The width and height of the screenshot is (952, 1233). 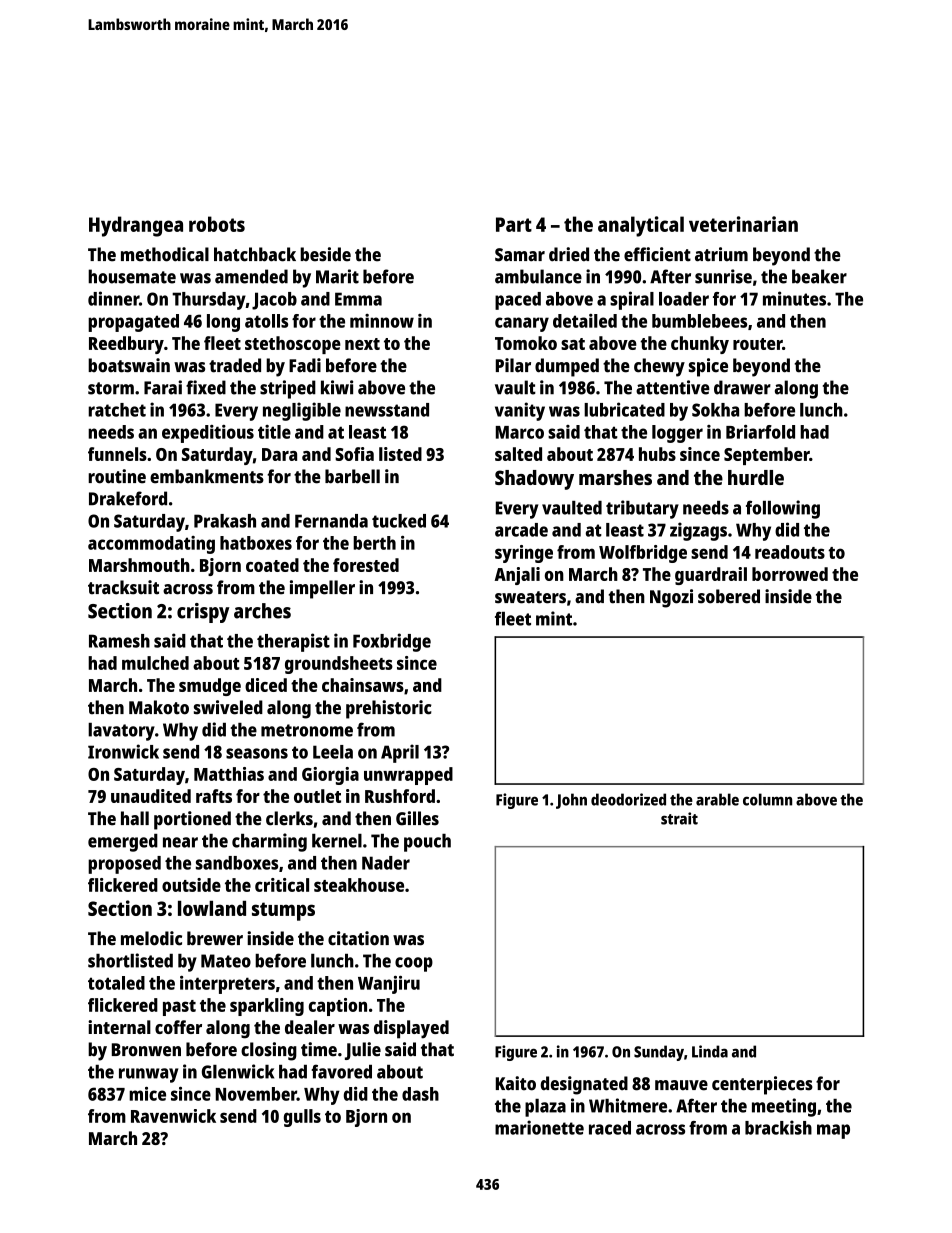 What do you see at coordinates (514, 224) in the screenshot?
I see `Part` at bounding box center [514, 224].
